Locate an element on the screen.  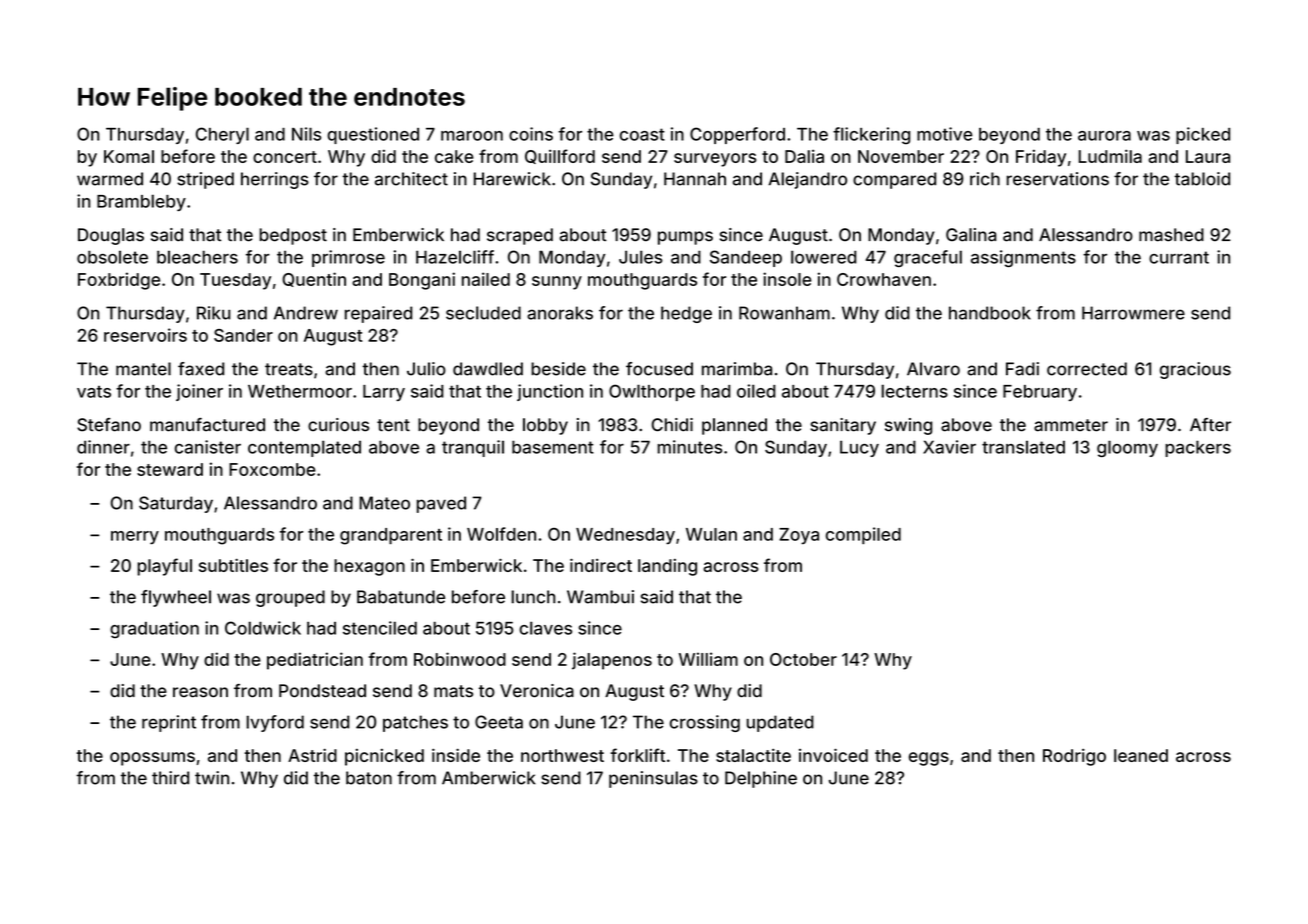
northwest is located at coordinates (562, 755).
